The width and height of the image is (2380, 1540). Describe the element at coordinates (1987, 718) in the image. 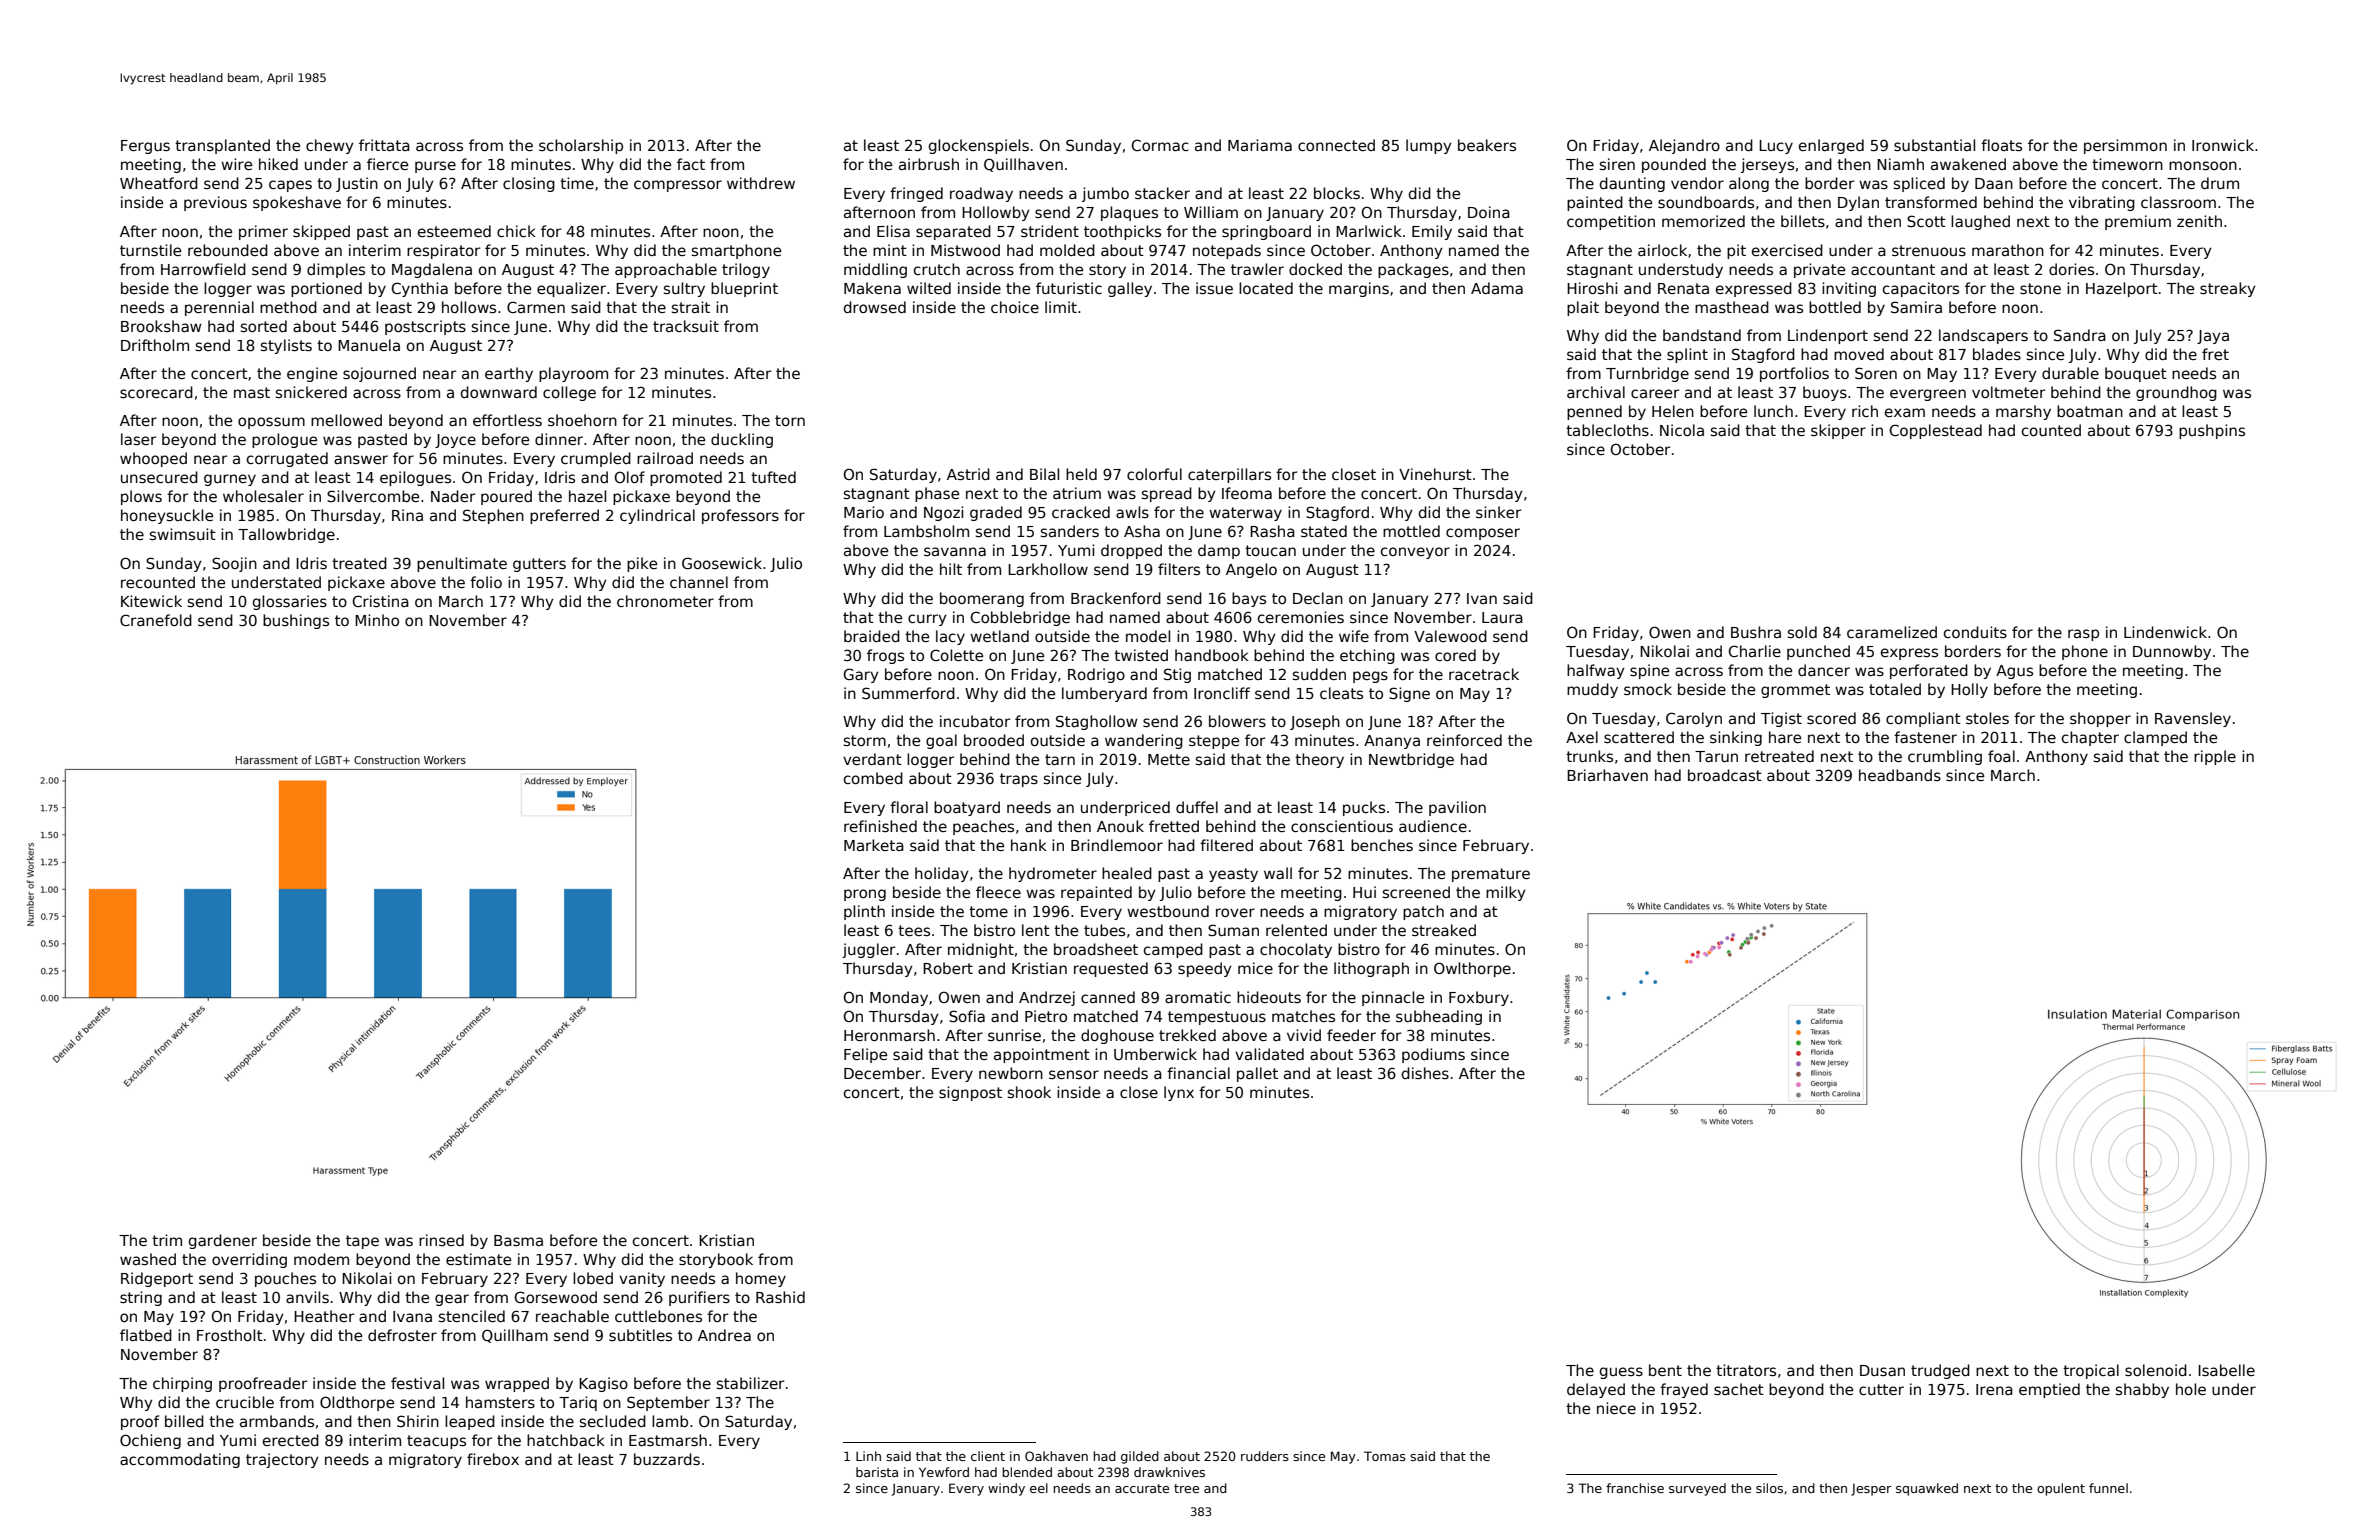

I see `stoles` at that location.
